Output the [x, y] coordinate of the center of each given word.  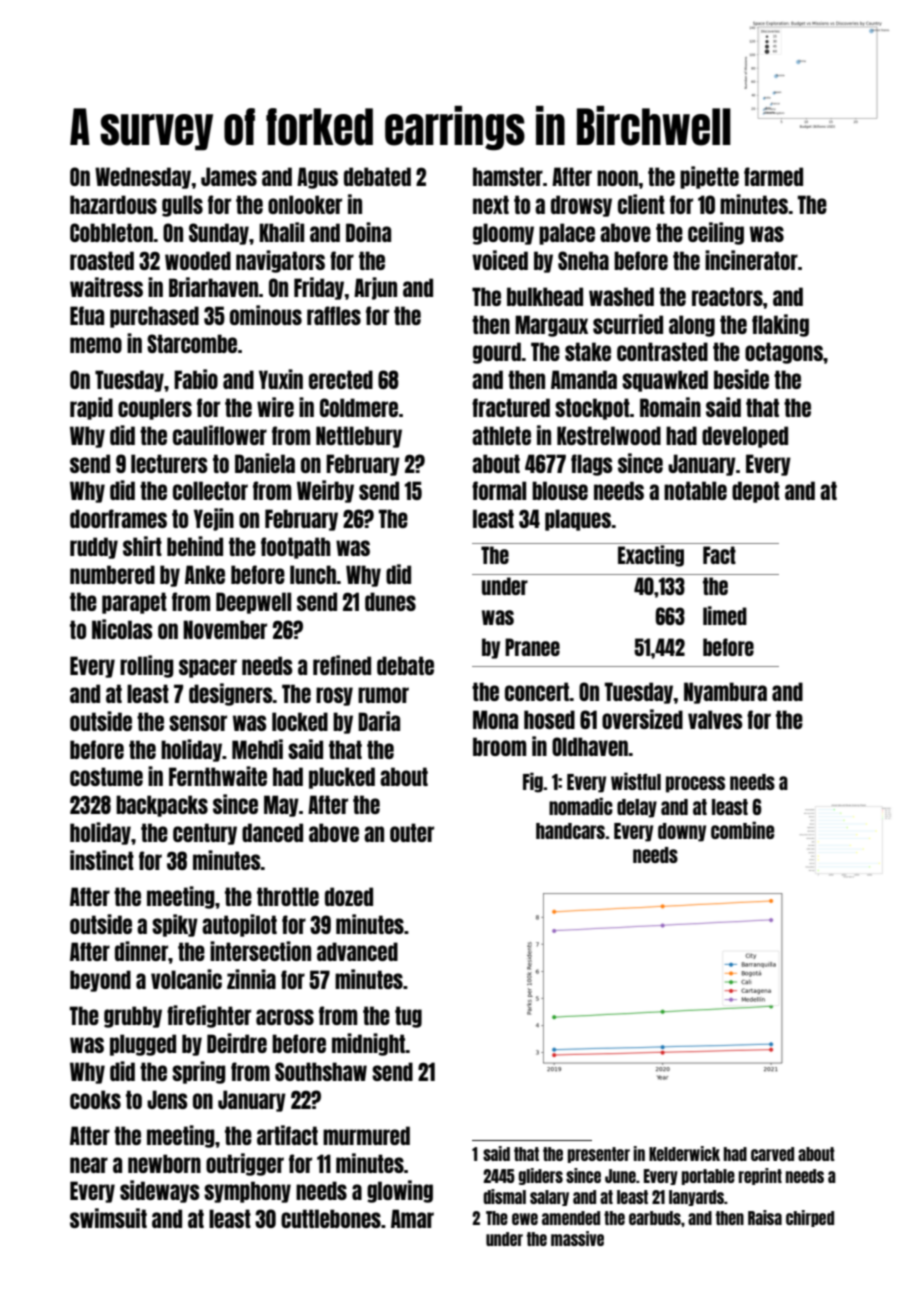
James [229, 176]
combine [742, 830]
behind [195, 546]
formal [499, 490]
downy [682, 832]
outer [412, 832]
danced [272, 832]
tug [408, 1017]
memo [96, 345]
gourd [497, 353]
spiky [175, 925]
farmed [773, 176]
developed [745, 437]
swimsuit [108, 1218]
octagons [784, 353]
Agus [317, 178]
